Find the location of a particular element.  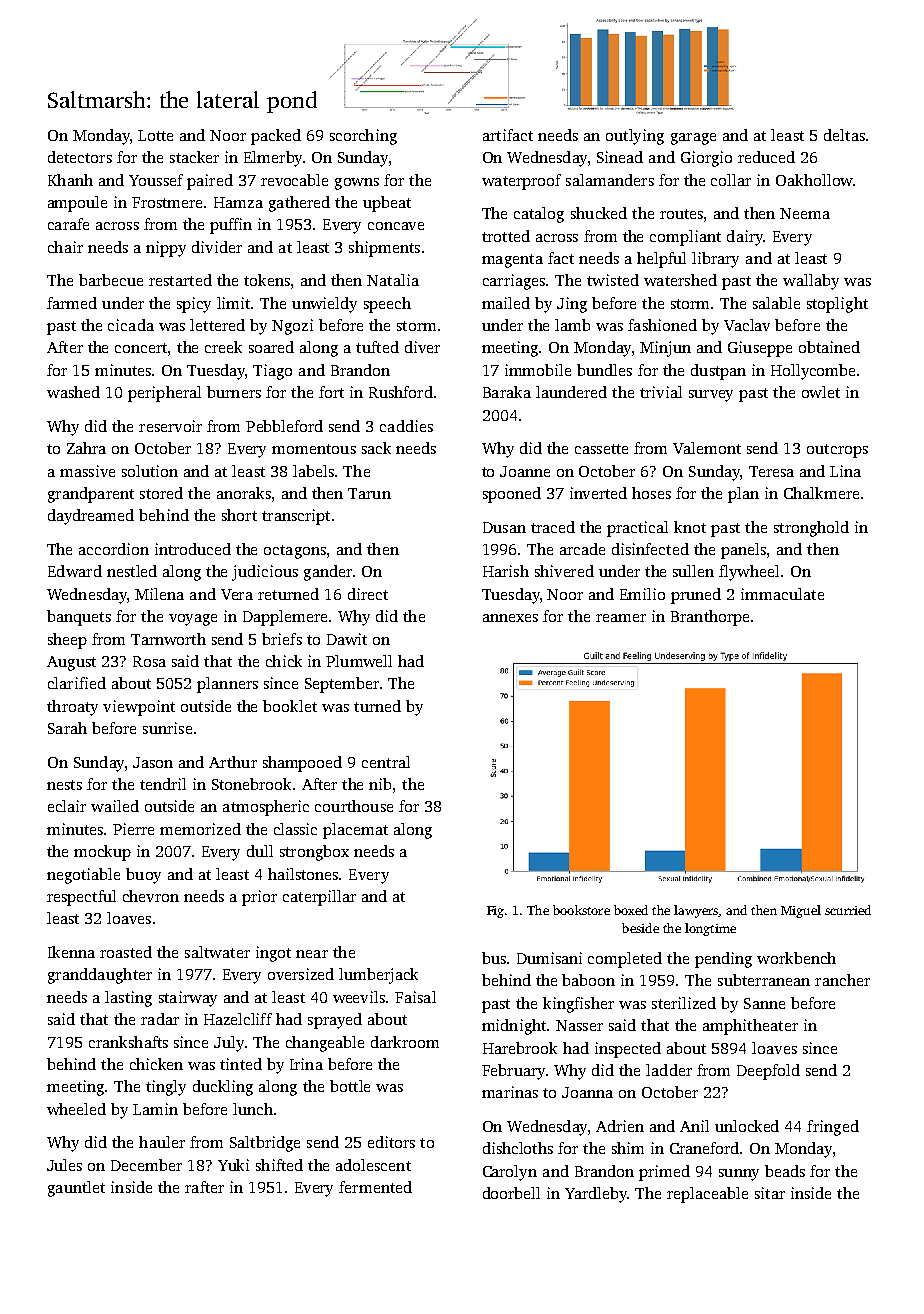

puffin is located at coordinates (231, 226).
